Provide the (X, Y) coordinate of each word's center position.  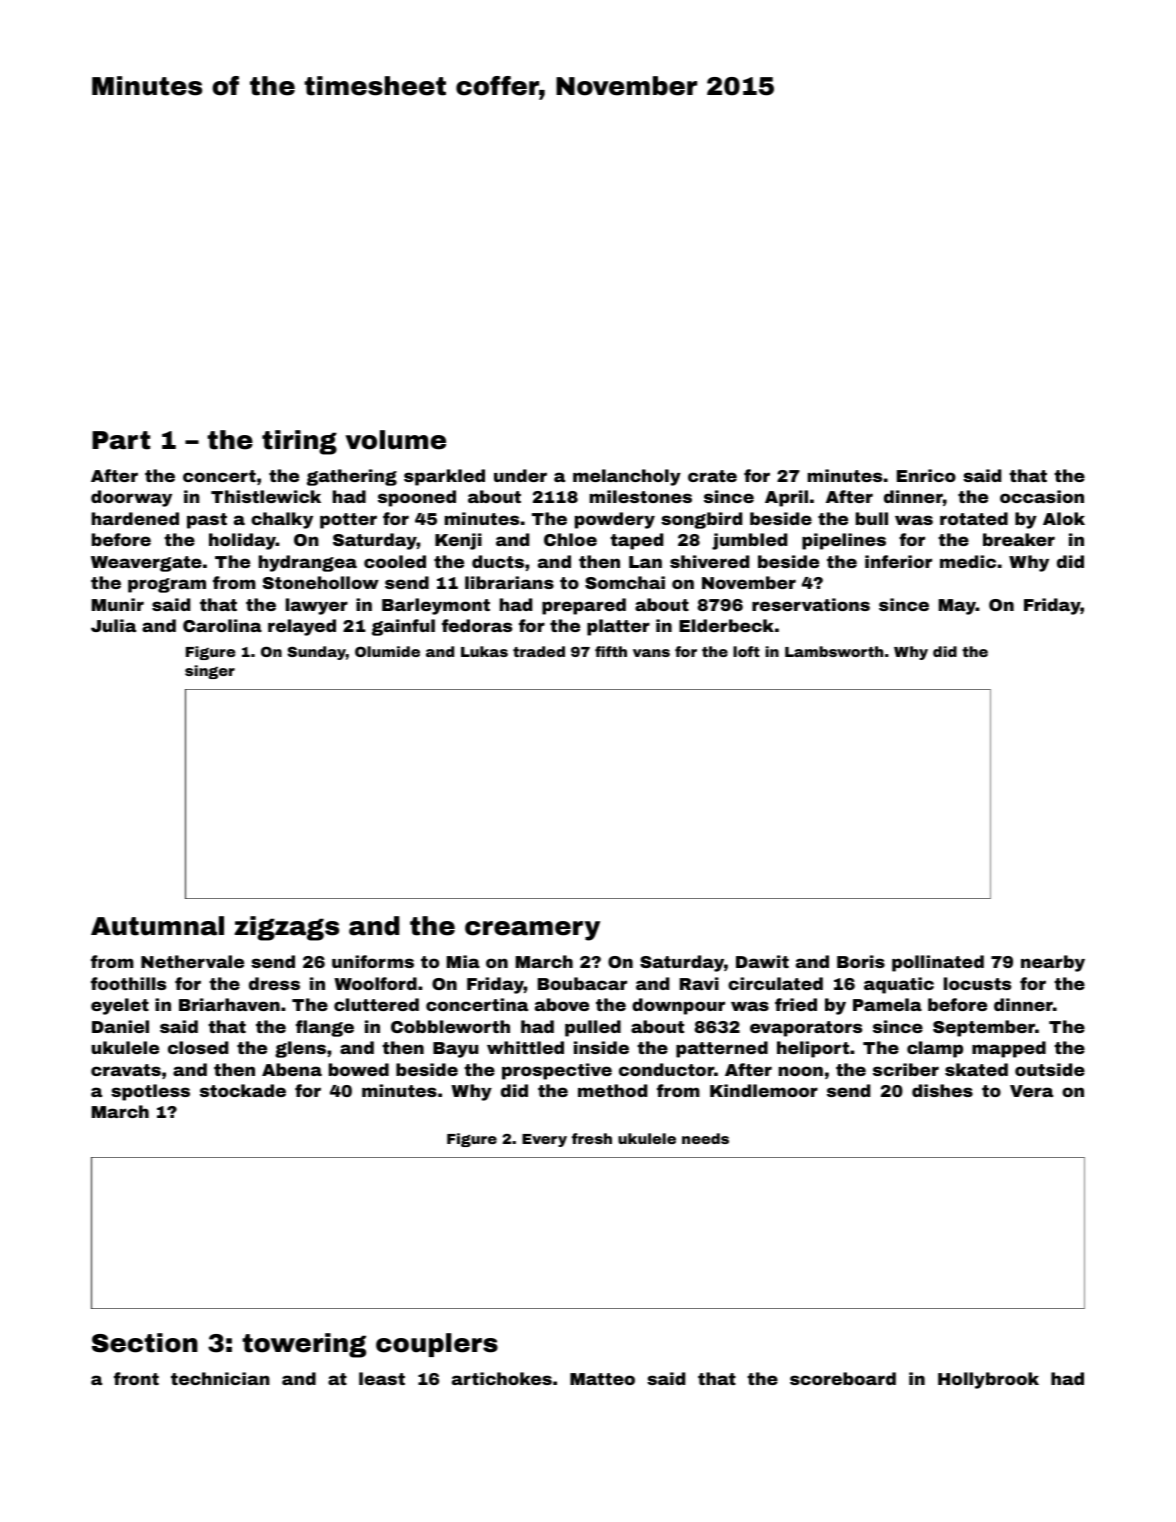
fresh (592, 1138)
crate (712, 476)
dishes (942, 1090)
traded (539, 651)
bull (872, 518)
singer (210, 672)
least (382, 1378)
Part (121, 440)
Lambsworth (834, 651)
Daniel (120, 1026)
